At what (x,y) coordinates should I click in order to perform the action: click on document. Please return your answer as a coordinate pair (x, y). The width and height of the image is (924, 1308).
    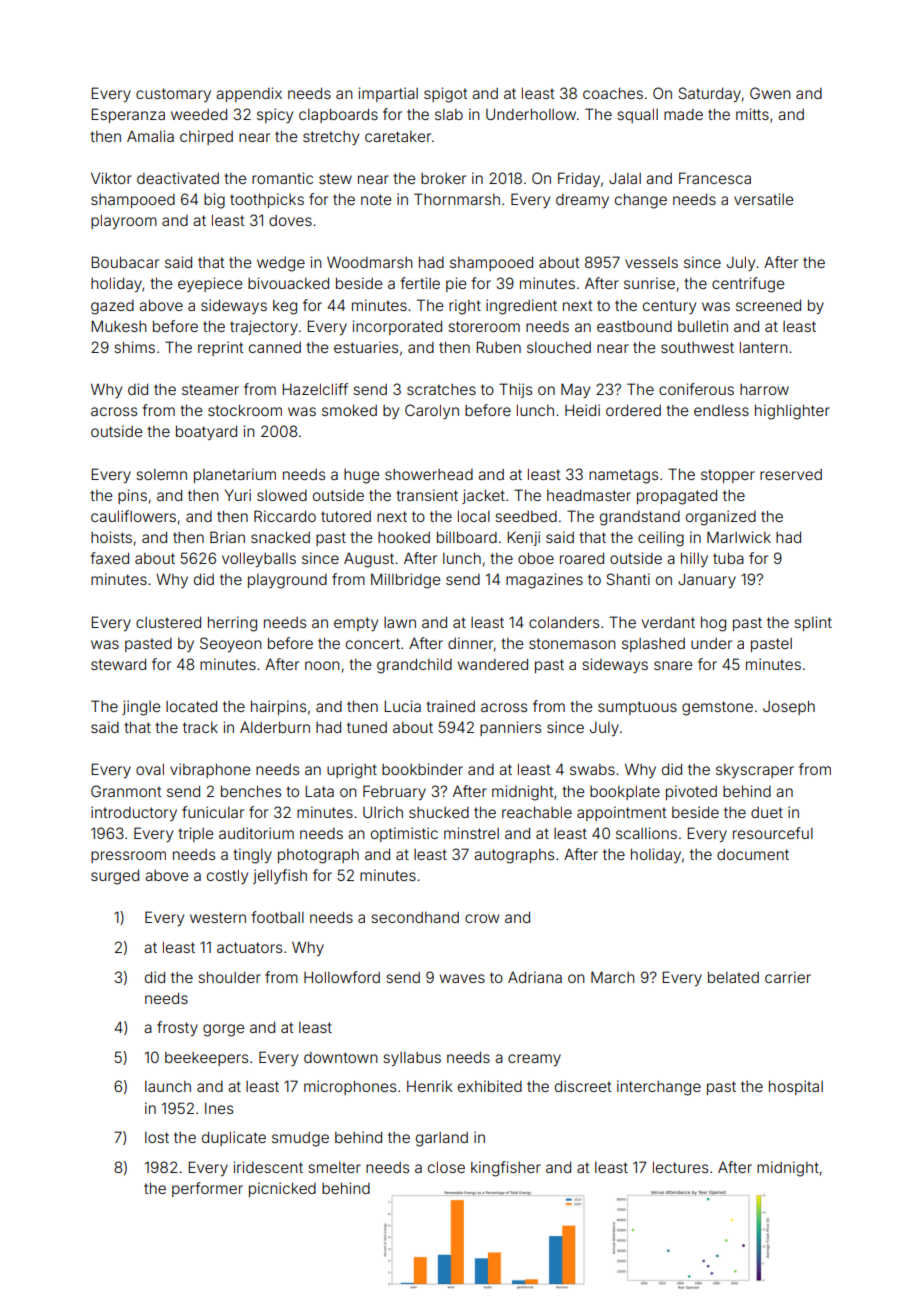
    Looking at the image, I should click on (753, 854).
